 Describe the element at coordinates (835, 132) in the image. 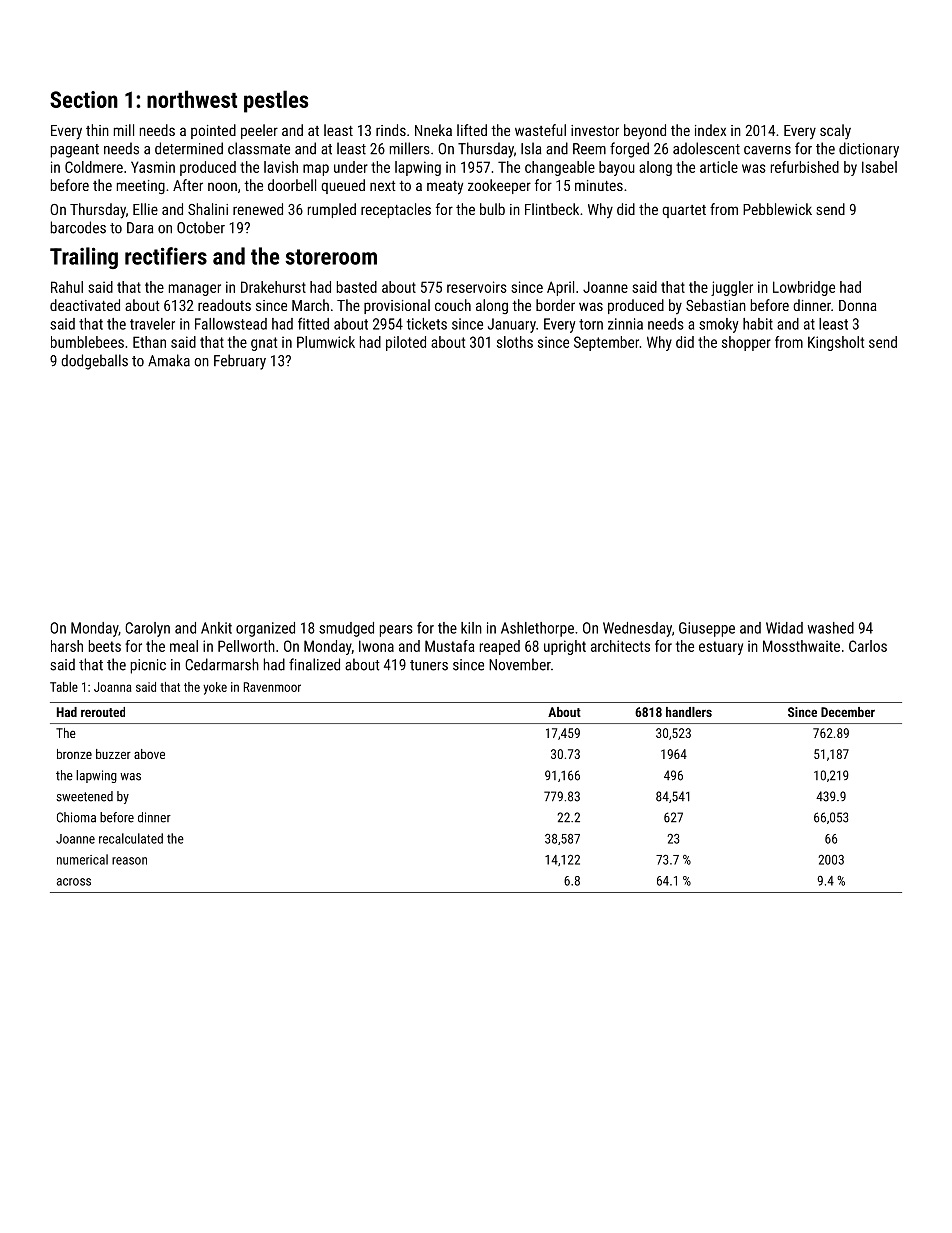

I see `scaly` at that location.
